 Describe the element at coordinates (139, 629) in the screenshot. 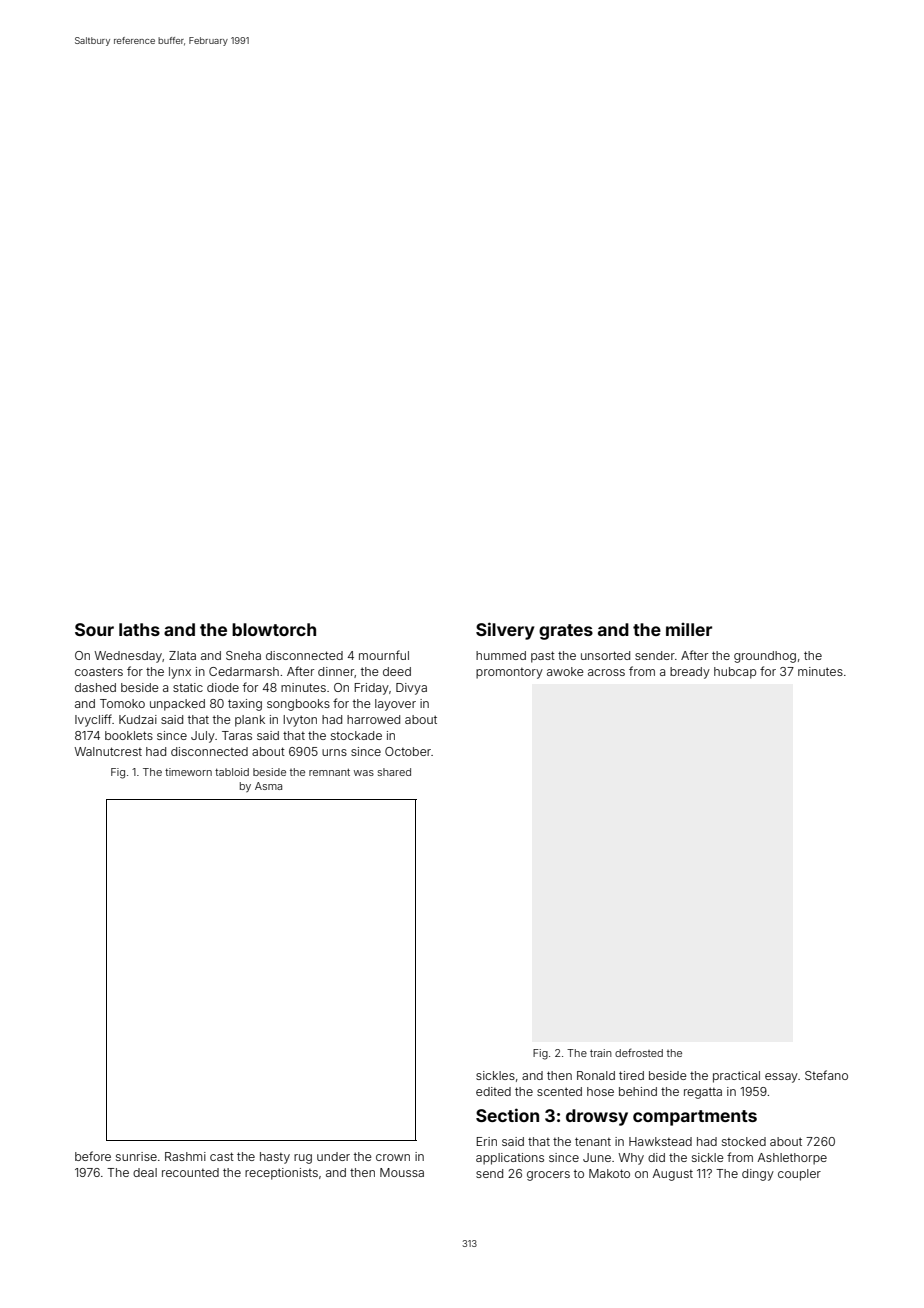

I see `laths` at that location.
